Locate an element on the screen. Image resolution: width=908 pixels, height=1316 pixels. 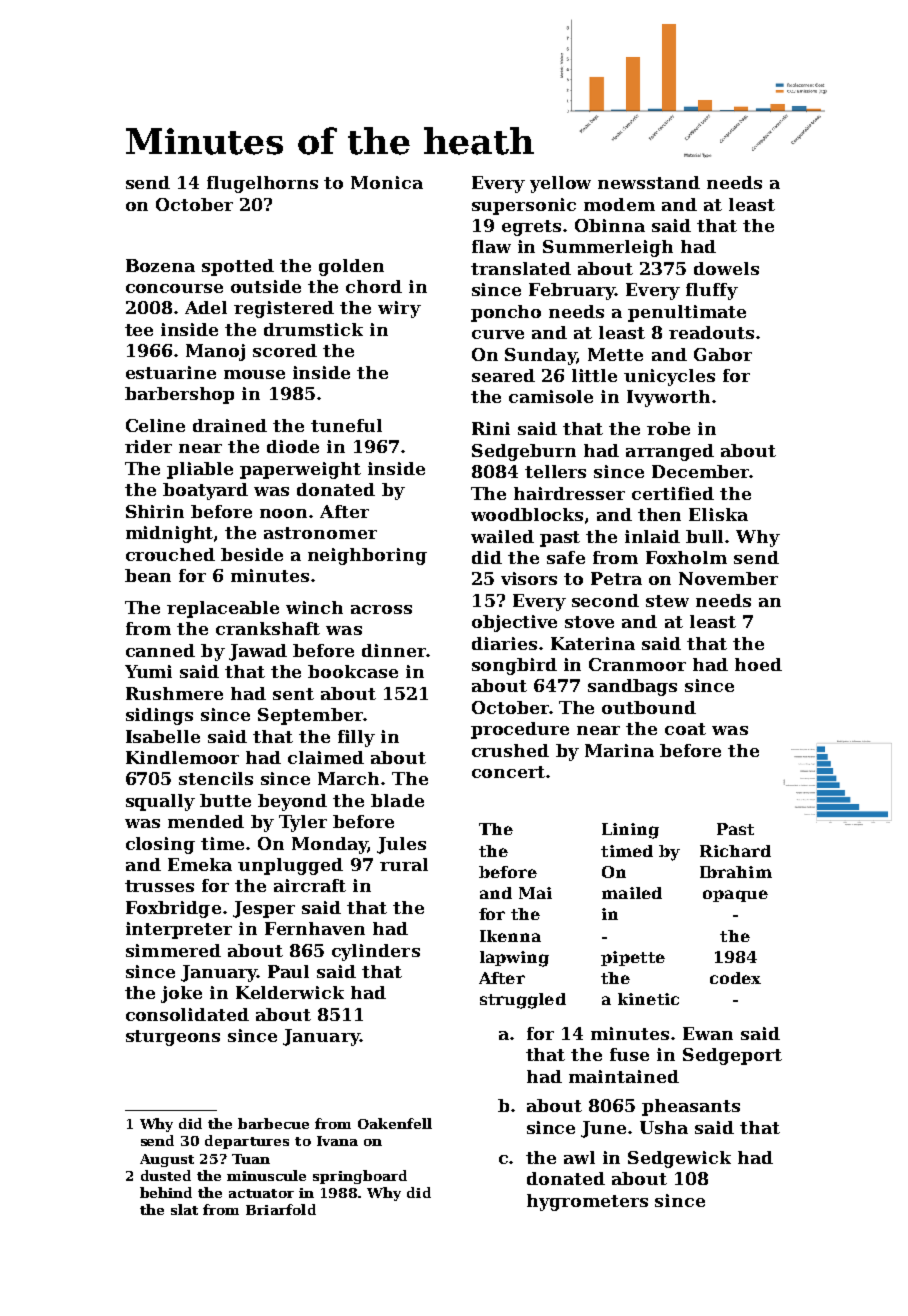
filly is located at coordinates (356, 738).
